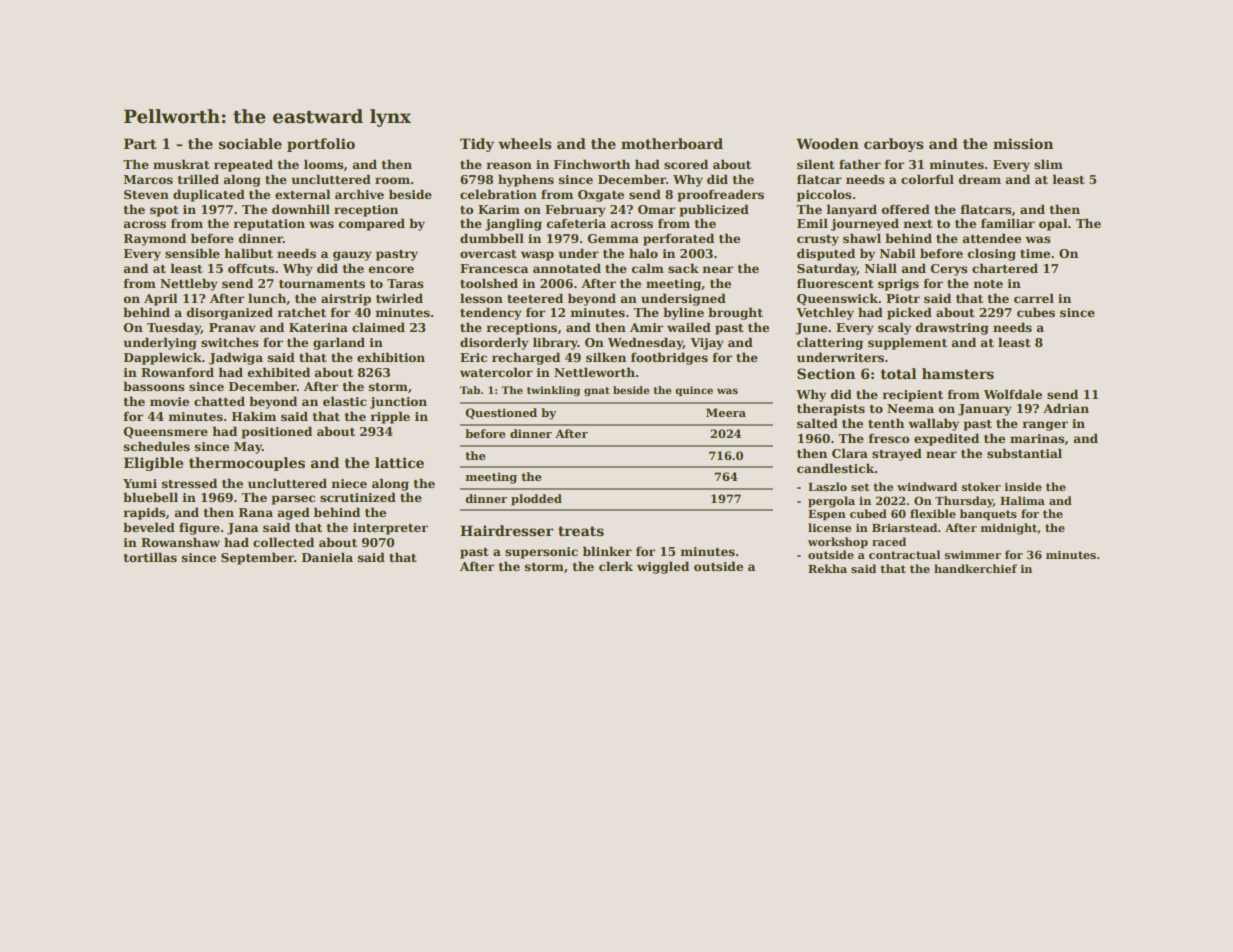 The image size is (1233, 952). I want to click on Section, so click(826, 373).
